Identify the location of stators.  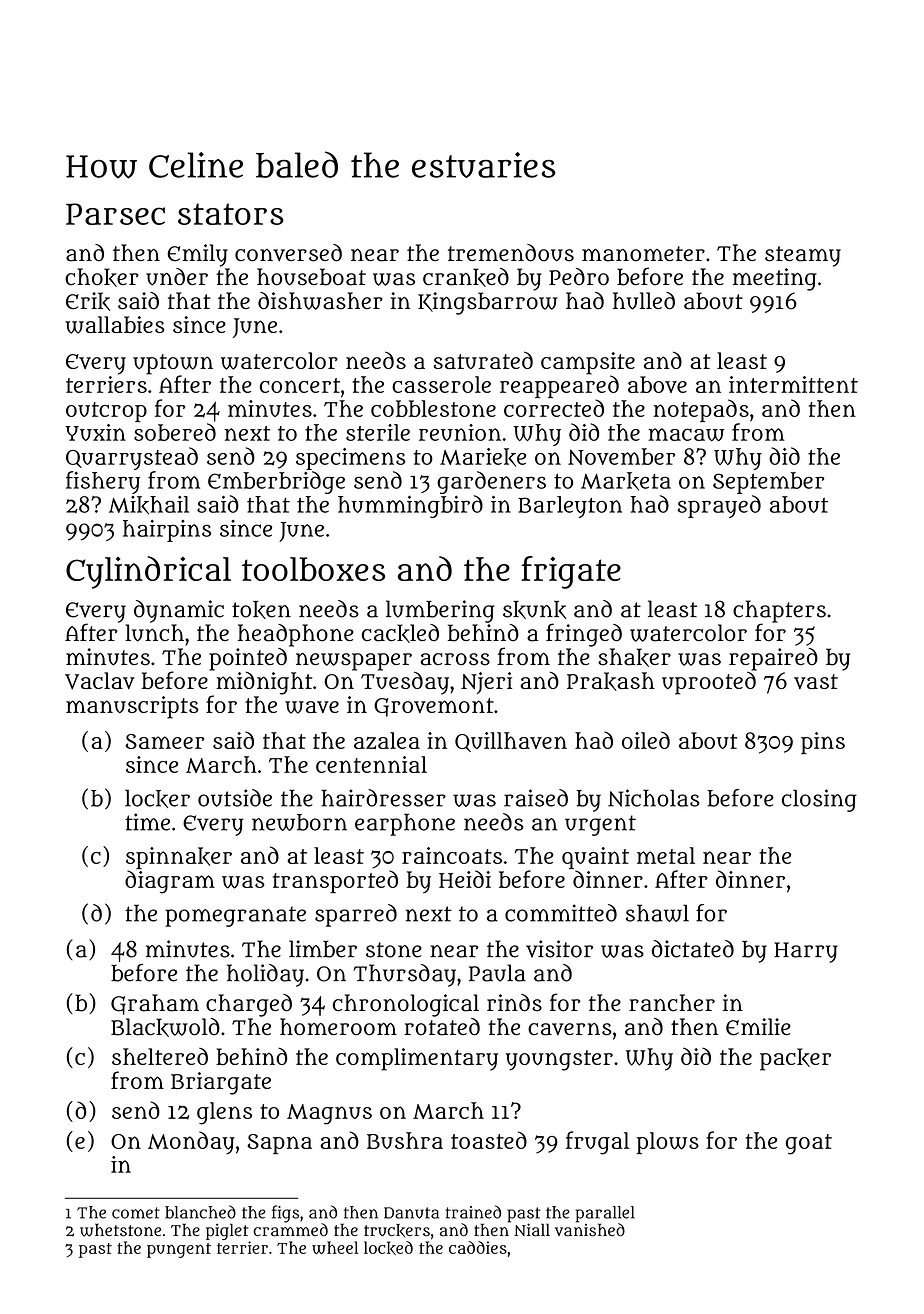
(231, 214).
